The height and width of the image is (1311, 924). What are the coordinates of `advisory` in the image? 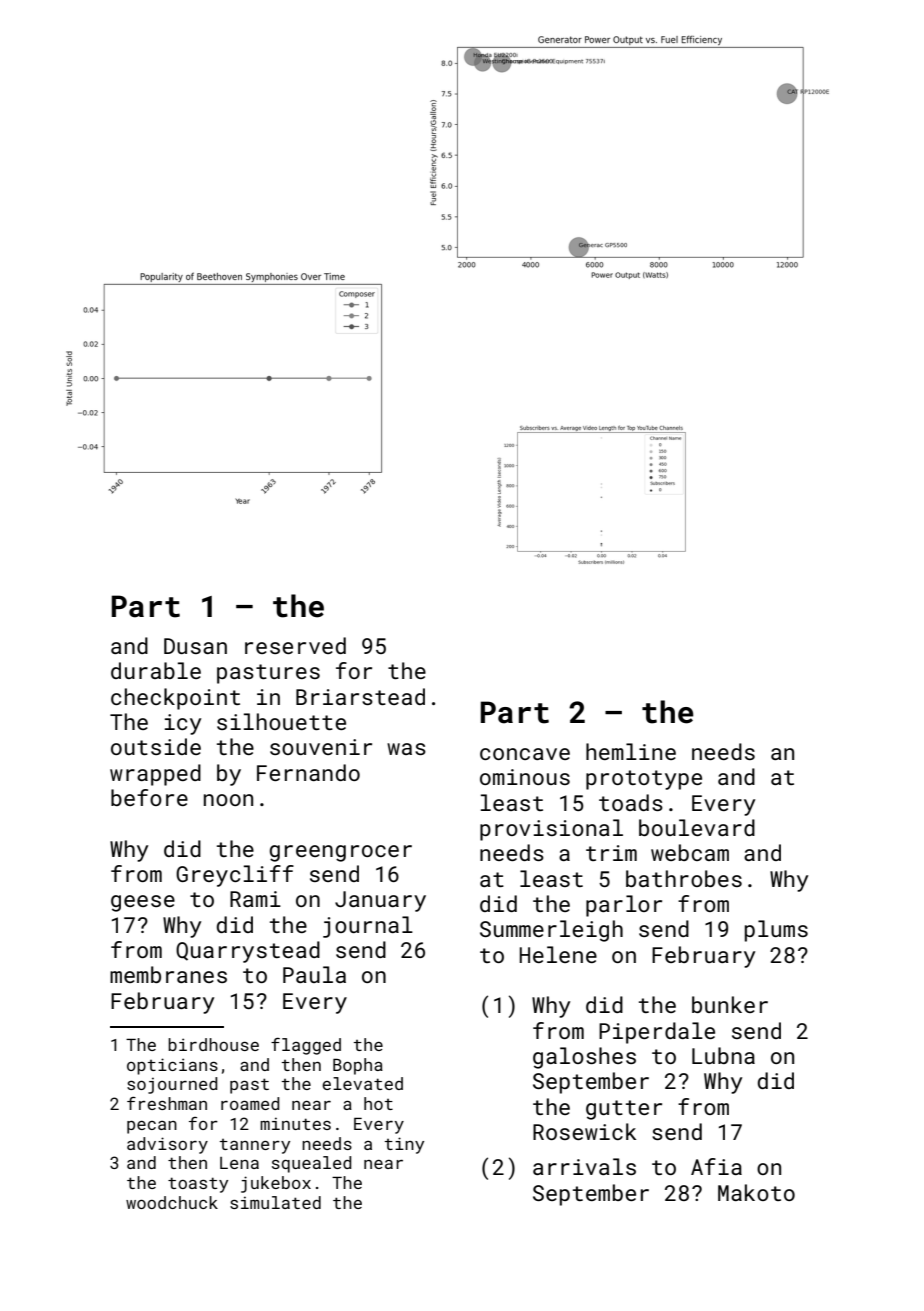 It's located at (167, 1145).
